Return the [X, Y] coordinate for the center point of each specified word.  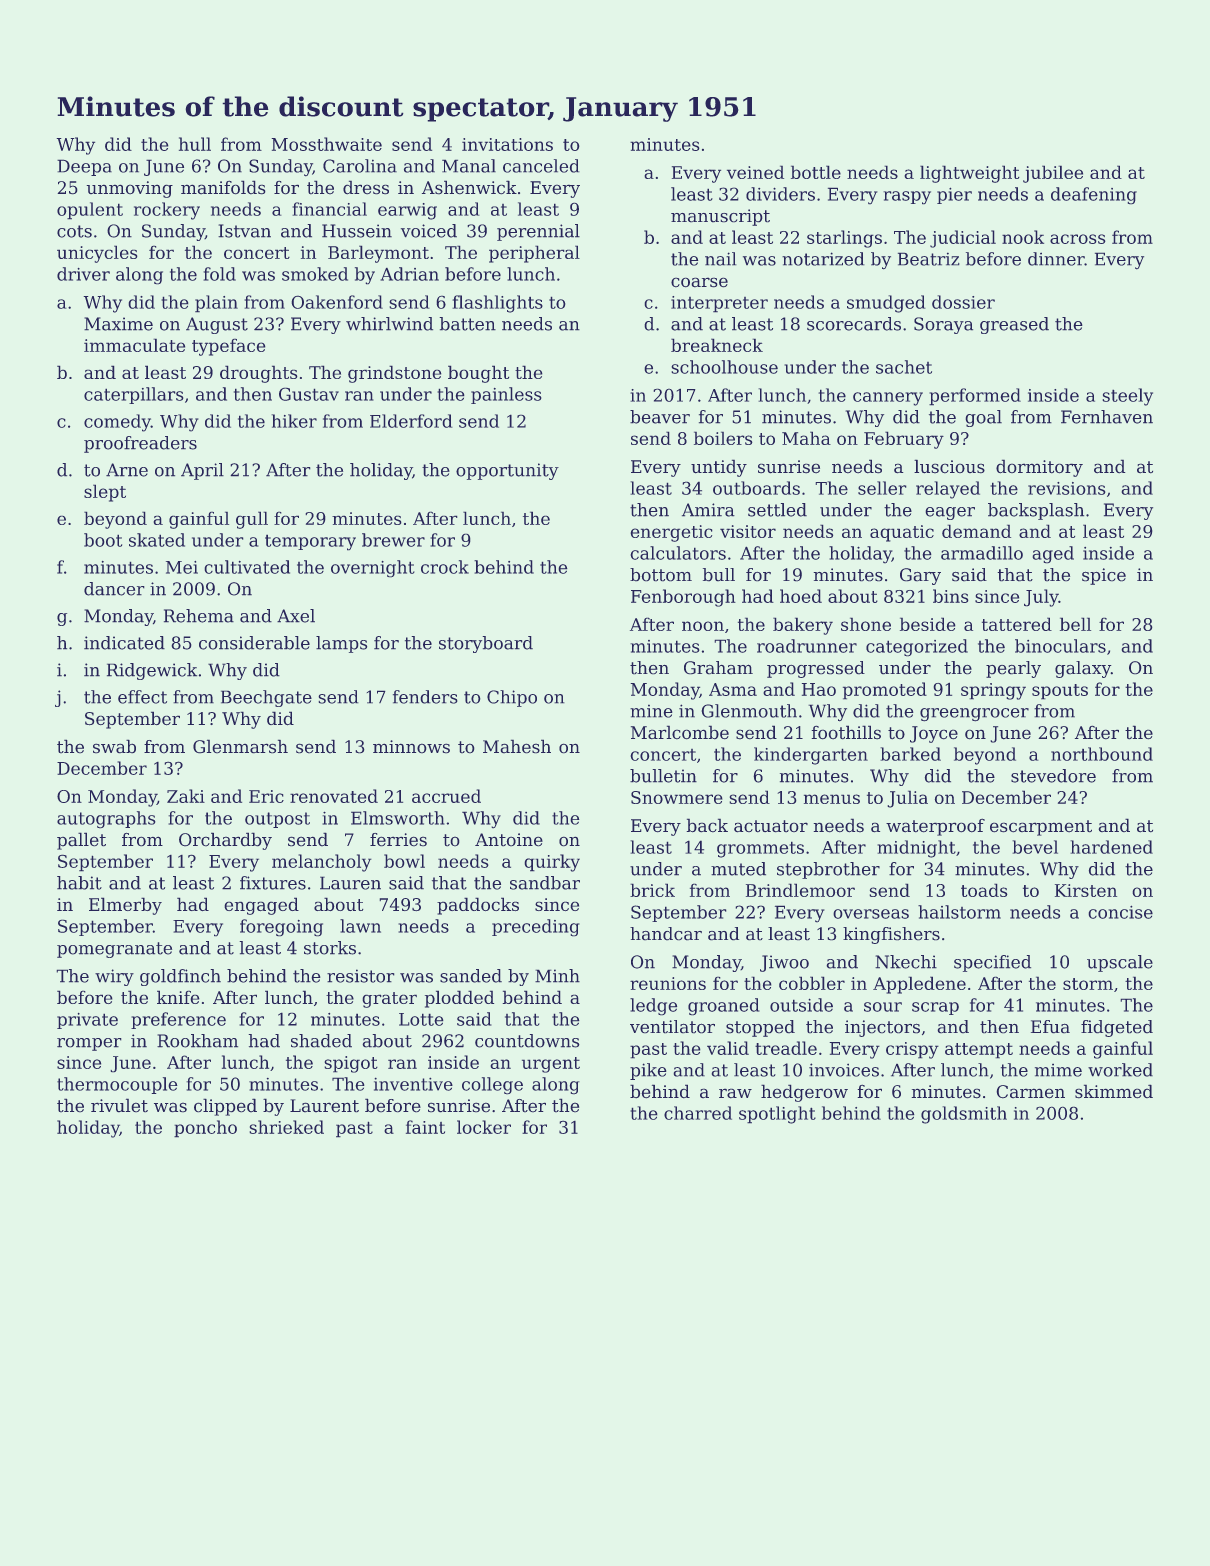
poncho [205, 1129]
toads [984, 890]
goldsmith [964, 1115]
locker [484, 1127]
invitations [507, 144]
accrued [446, 796]
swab [114, 746]
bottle [816, 172]
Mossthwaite [326, 144]
